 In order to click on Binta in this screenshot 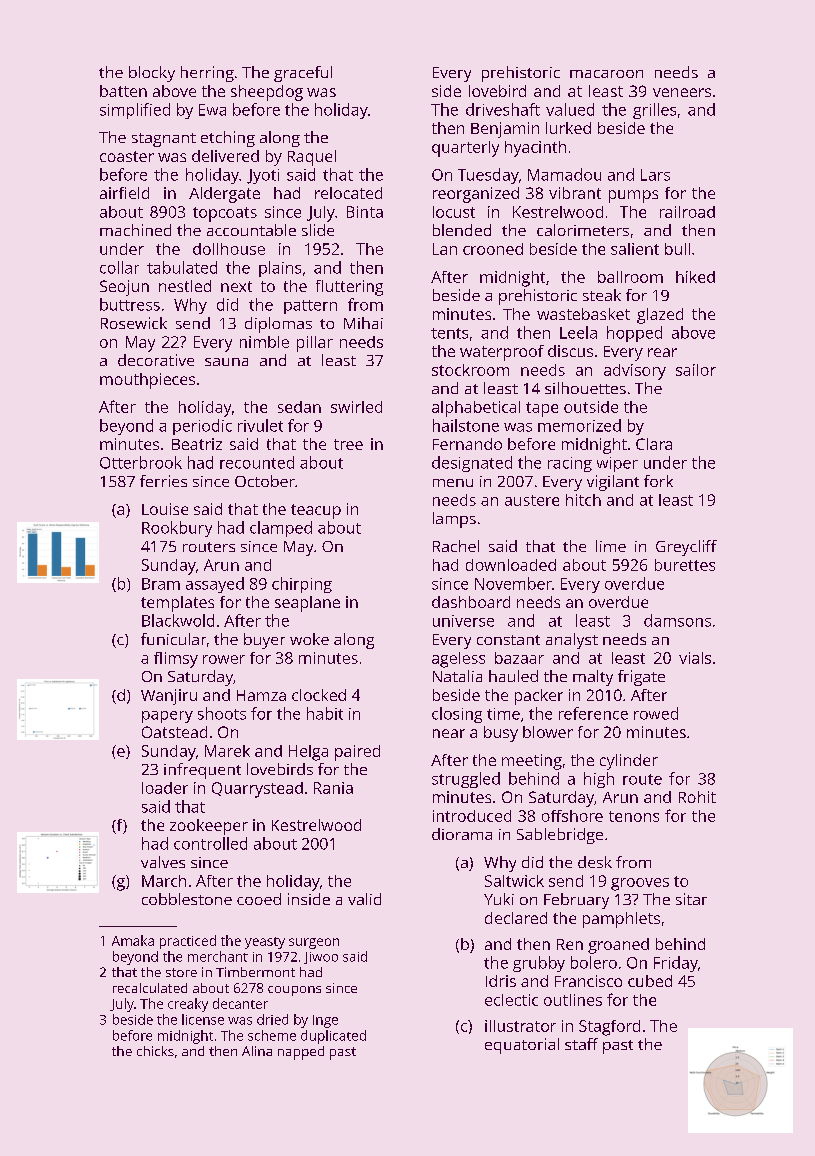, I will do `click(365, 212)`.
